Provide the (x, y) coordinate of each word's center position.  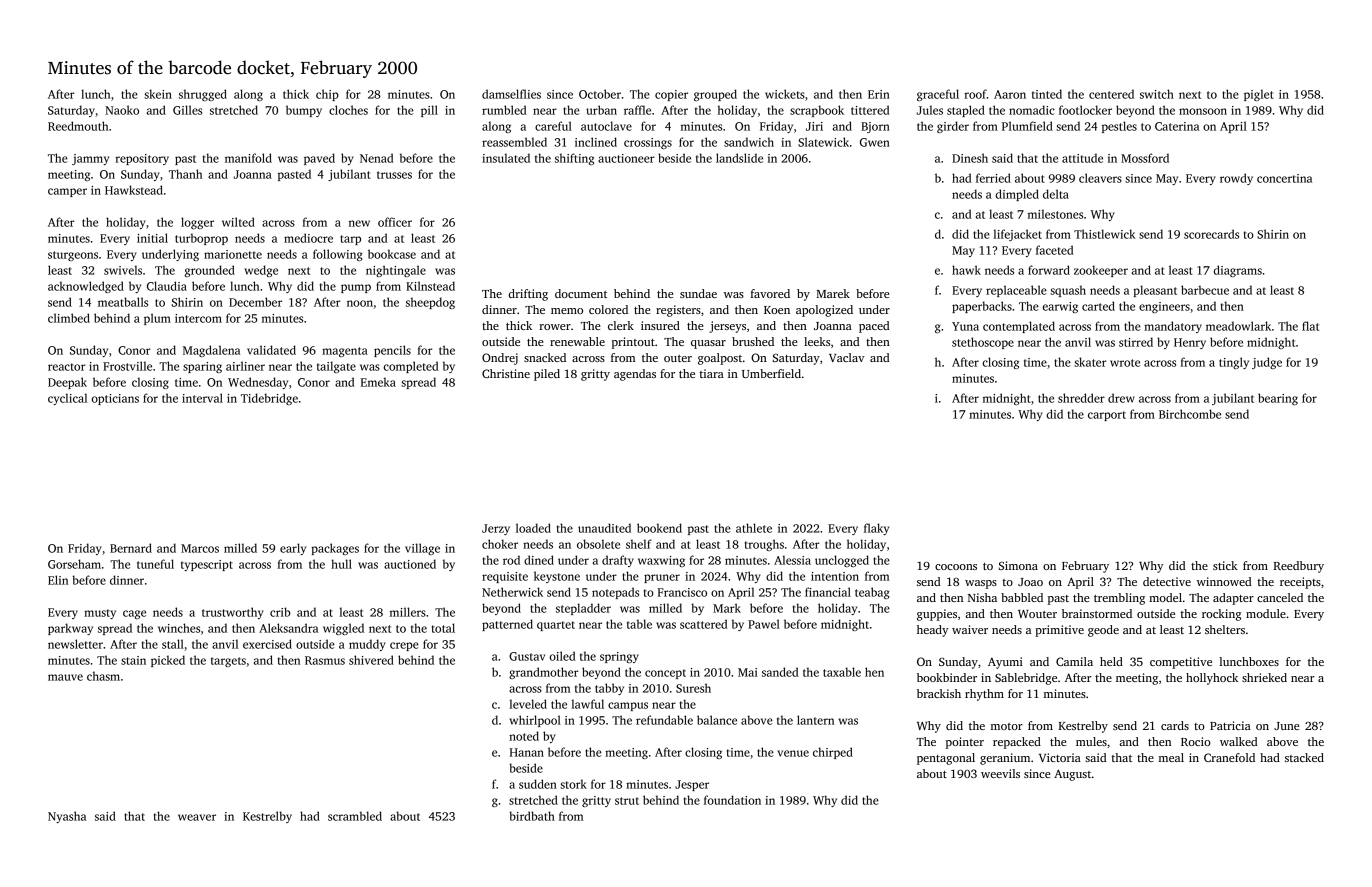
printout (633, 343)
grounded (210, 271)
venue (793, 753)
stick (1225, 565)
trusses (394, 175)
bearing (1278, 399)
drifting (528, 295)
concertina (1284, 178)
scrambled (355, 816)
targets (228, 662)
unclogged (842, 561)
